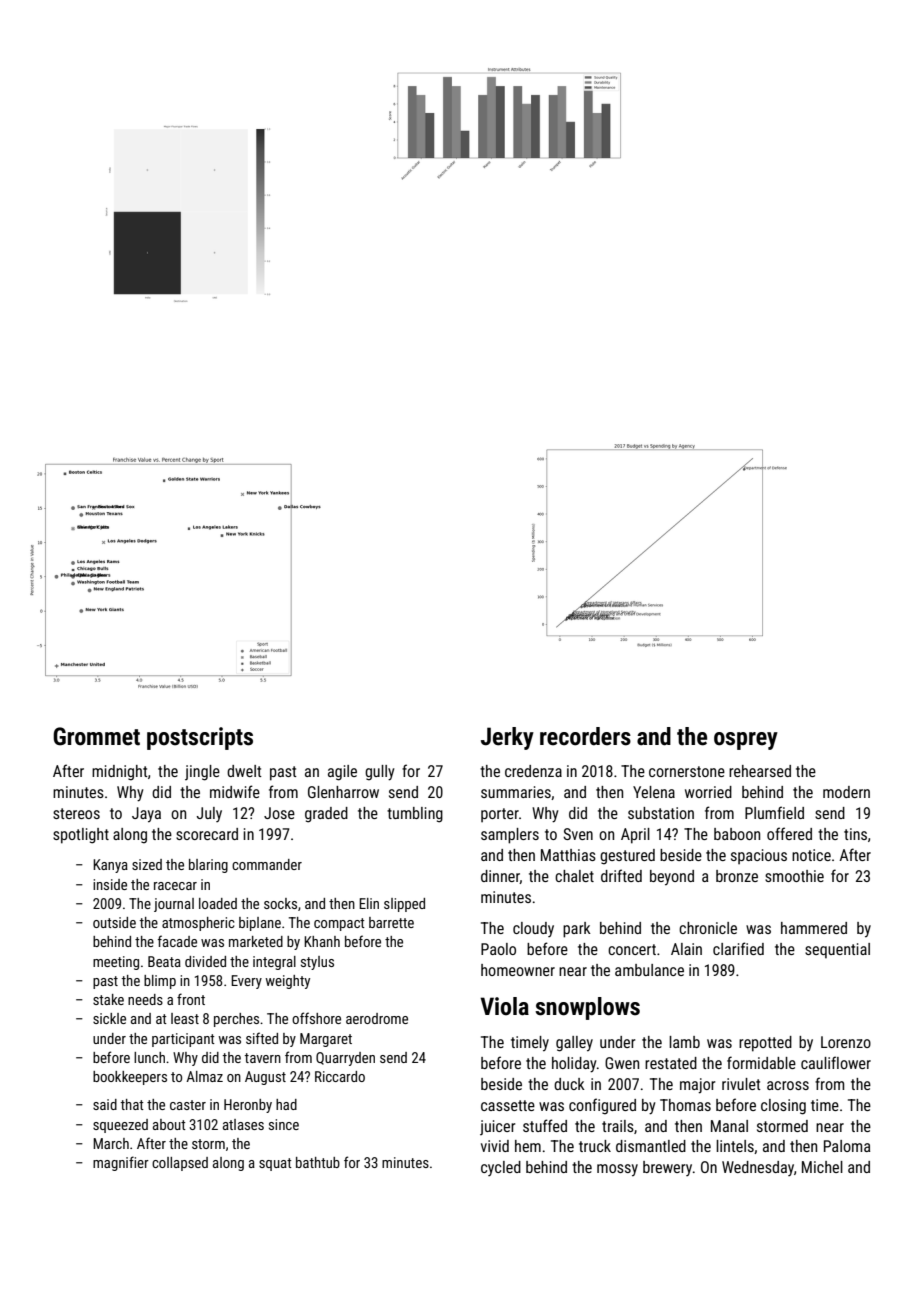 The width and height of the screenshot is (924, 1314). I want to click on Lorenzo, so click(846, 1042).
